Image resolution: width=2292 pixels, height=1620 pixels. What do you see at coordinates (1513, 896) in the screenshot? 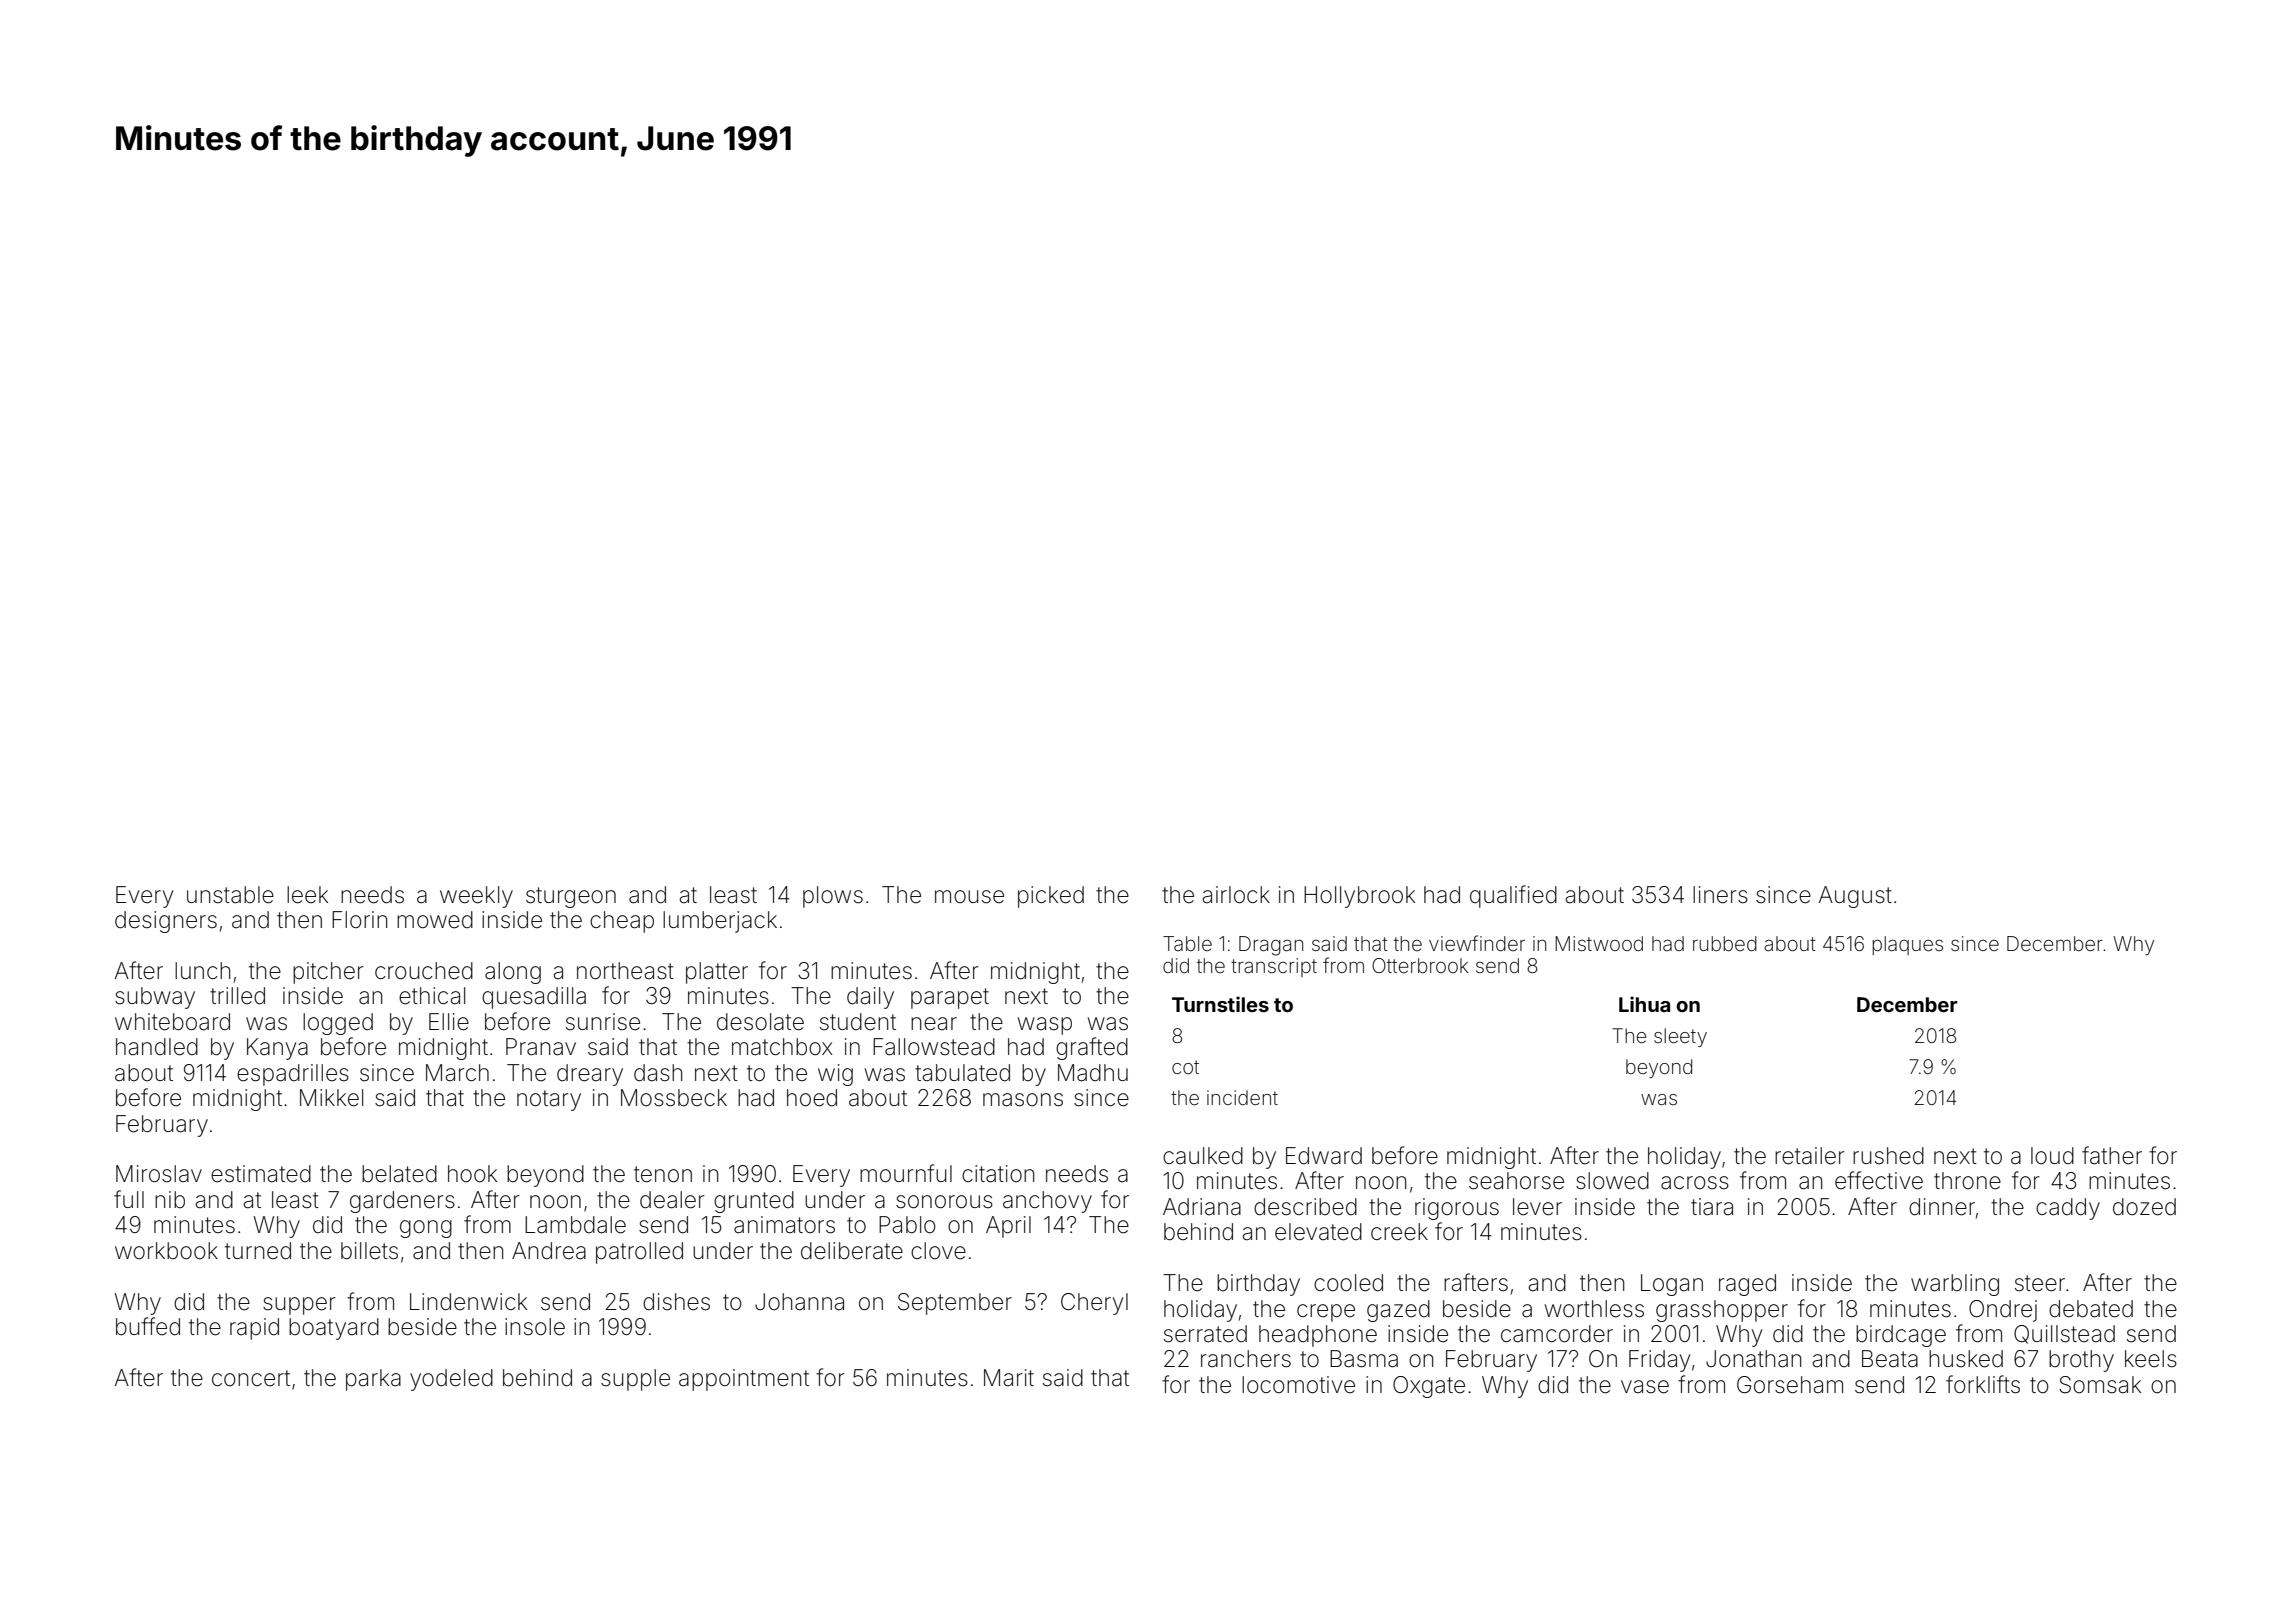
I see `qualified` at bounding box center [1513, 896].
